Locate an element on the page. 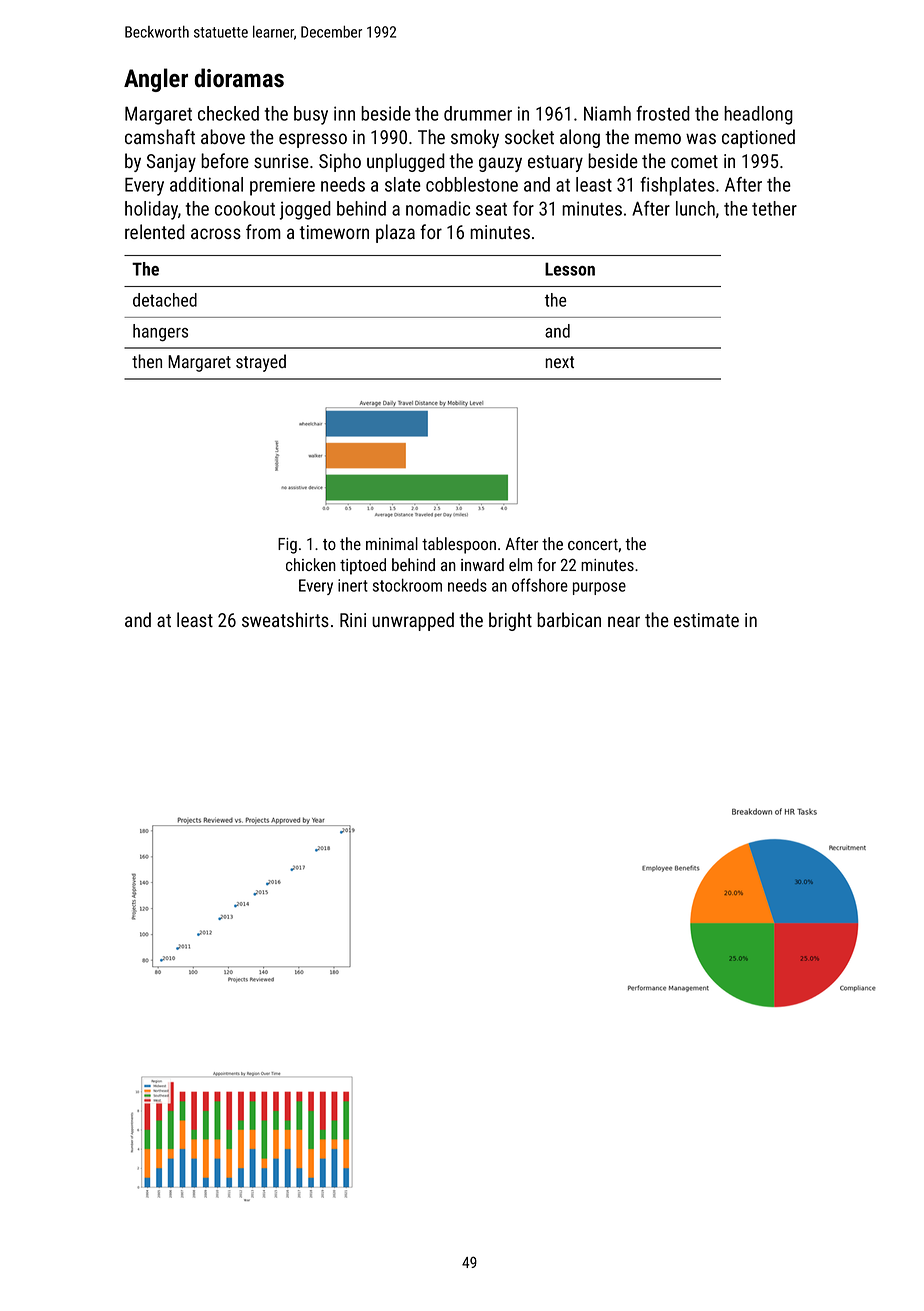 The height and width of the document is (1311, 924). offshore is located at coordinates (540, 585).
